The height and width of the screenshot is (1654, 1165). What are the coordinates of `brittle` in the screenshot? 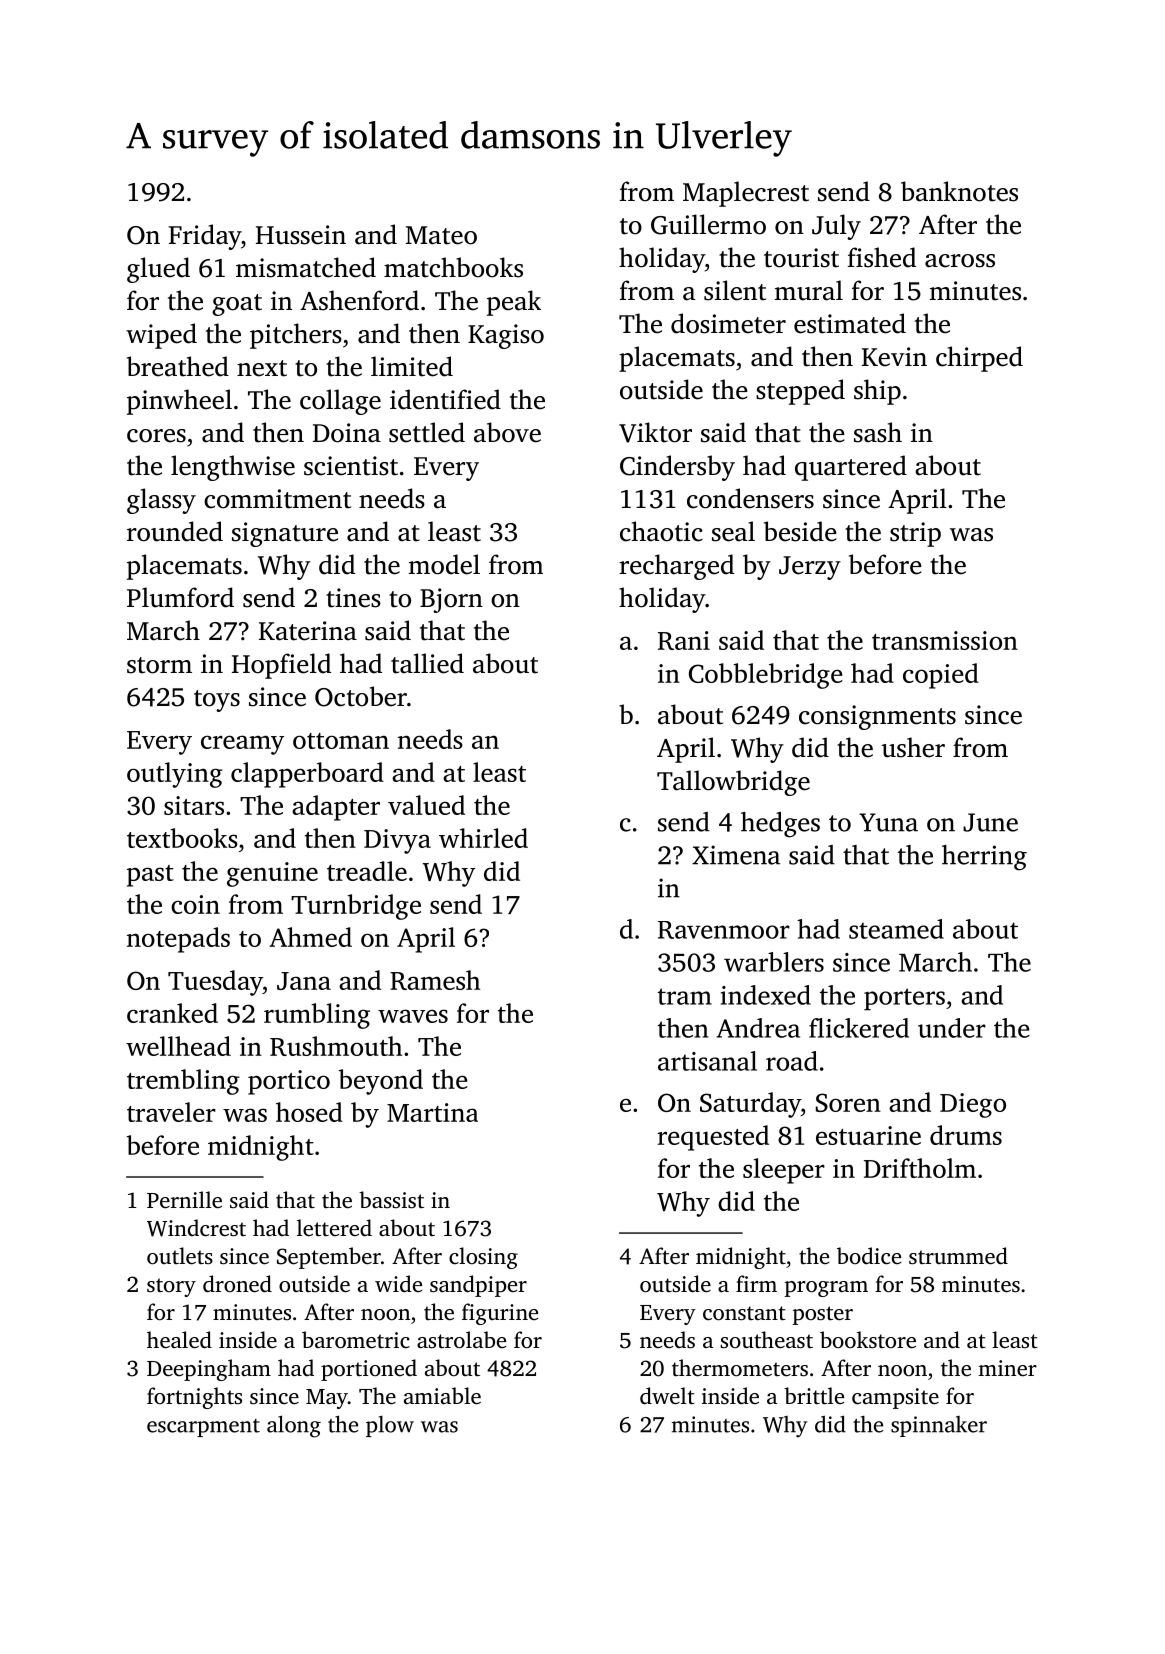 It's located at (814, 1395).
